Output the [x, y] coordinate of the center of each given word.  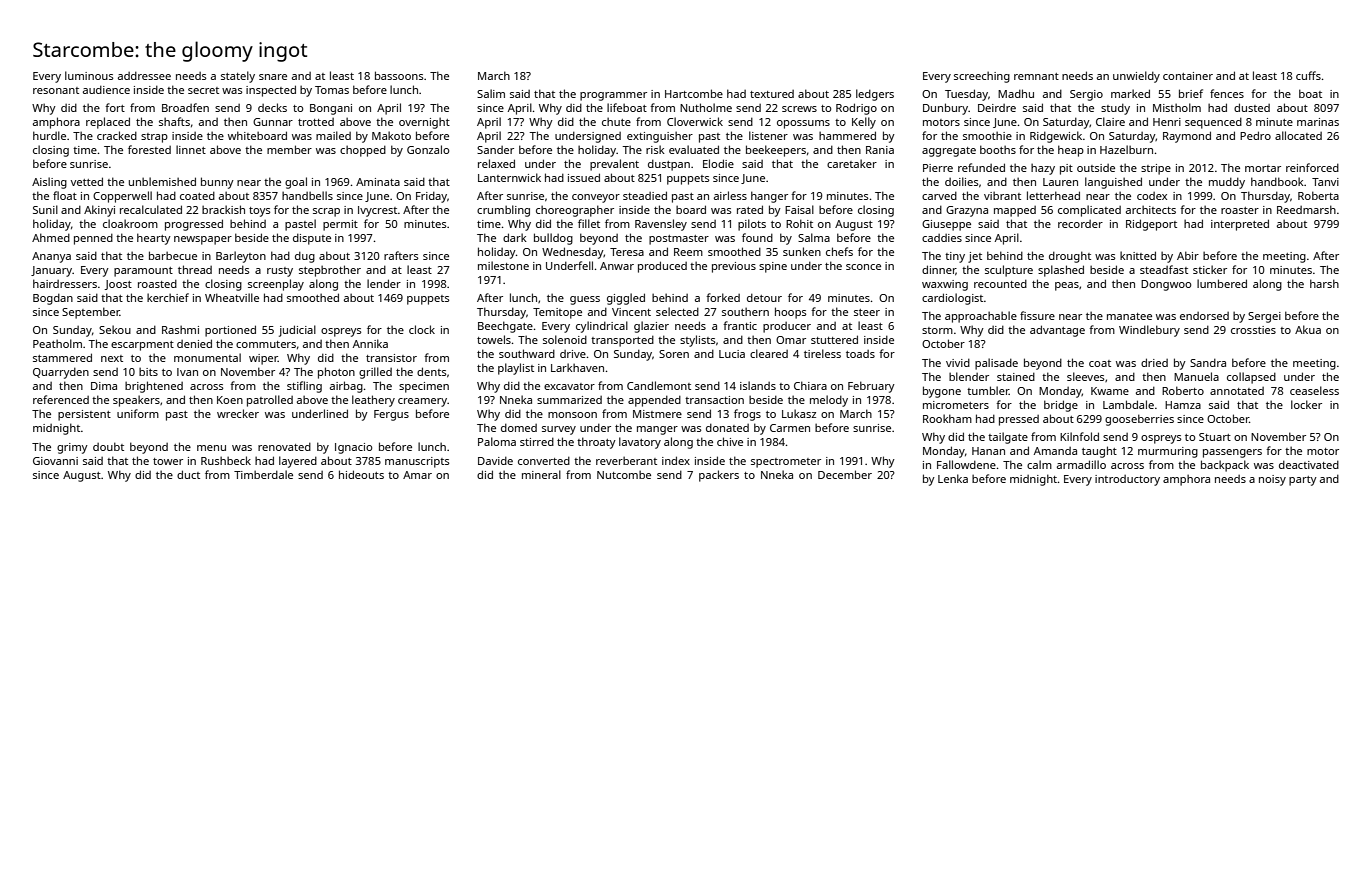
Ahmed [51, 237]
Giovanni [55, 461]
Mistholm [1177, 107]
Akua [1308, 329]
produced [662, 267]
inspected [271, 91]
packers [719, 476]
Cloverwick [695, 121]
